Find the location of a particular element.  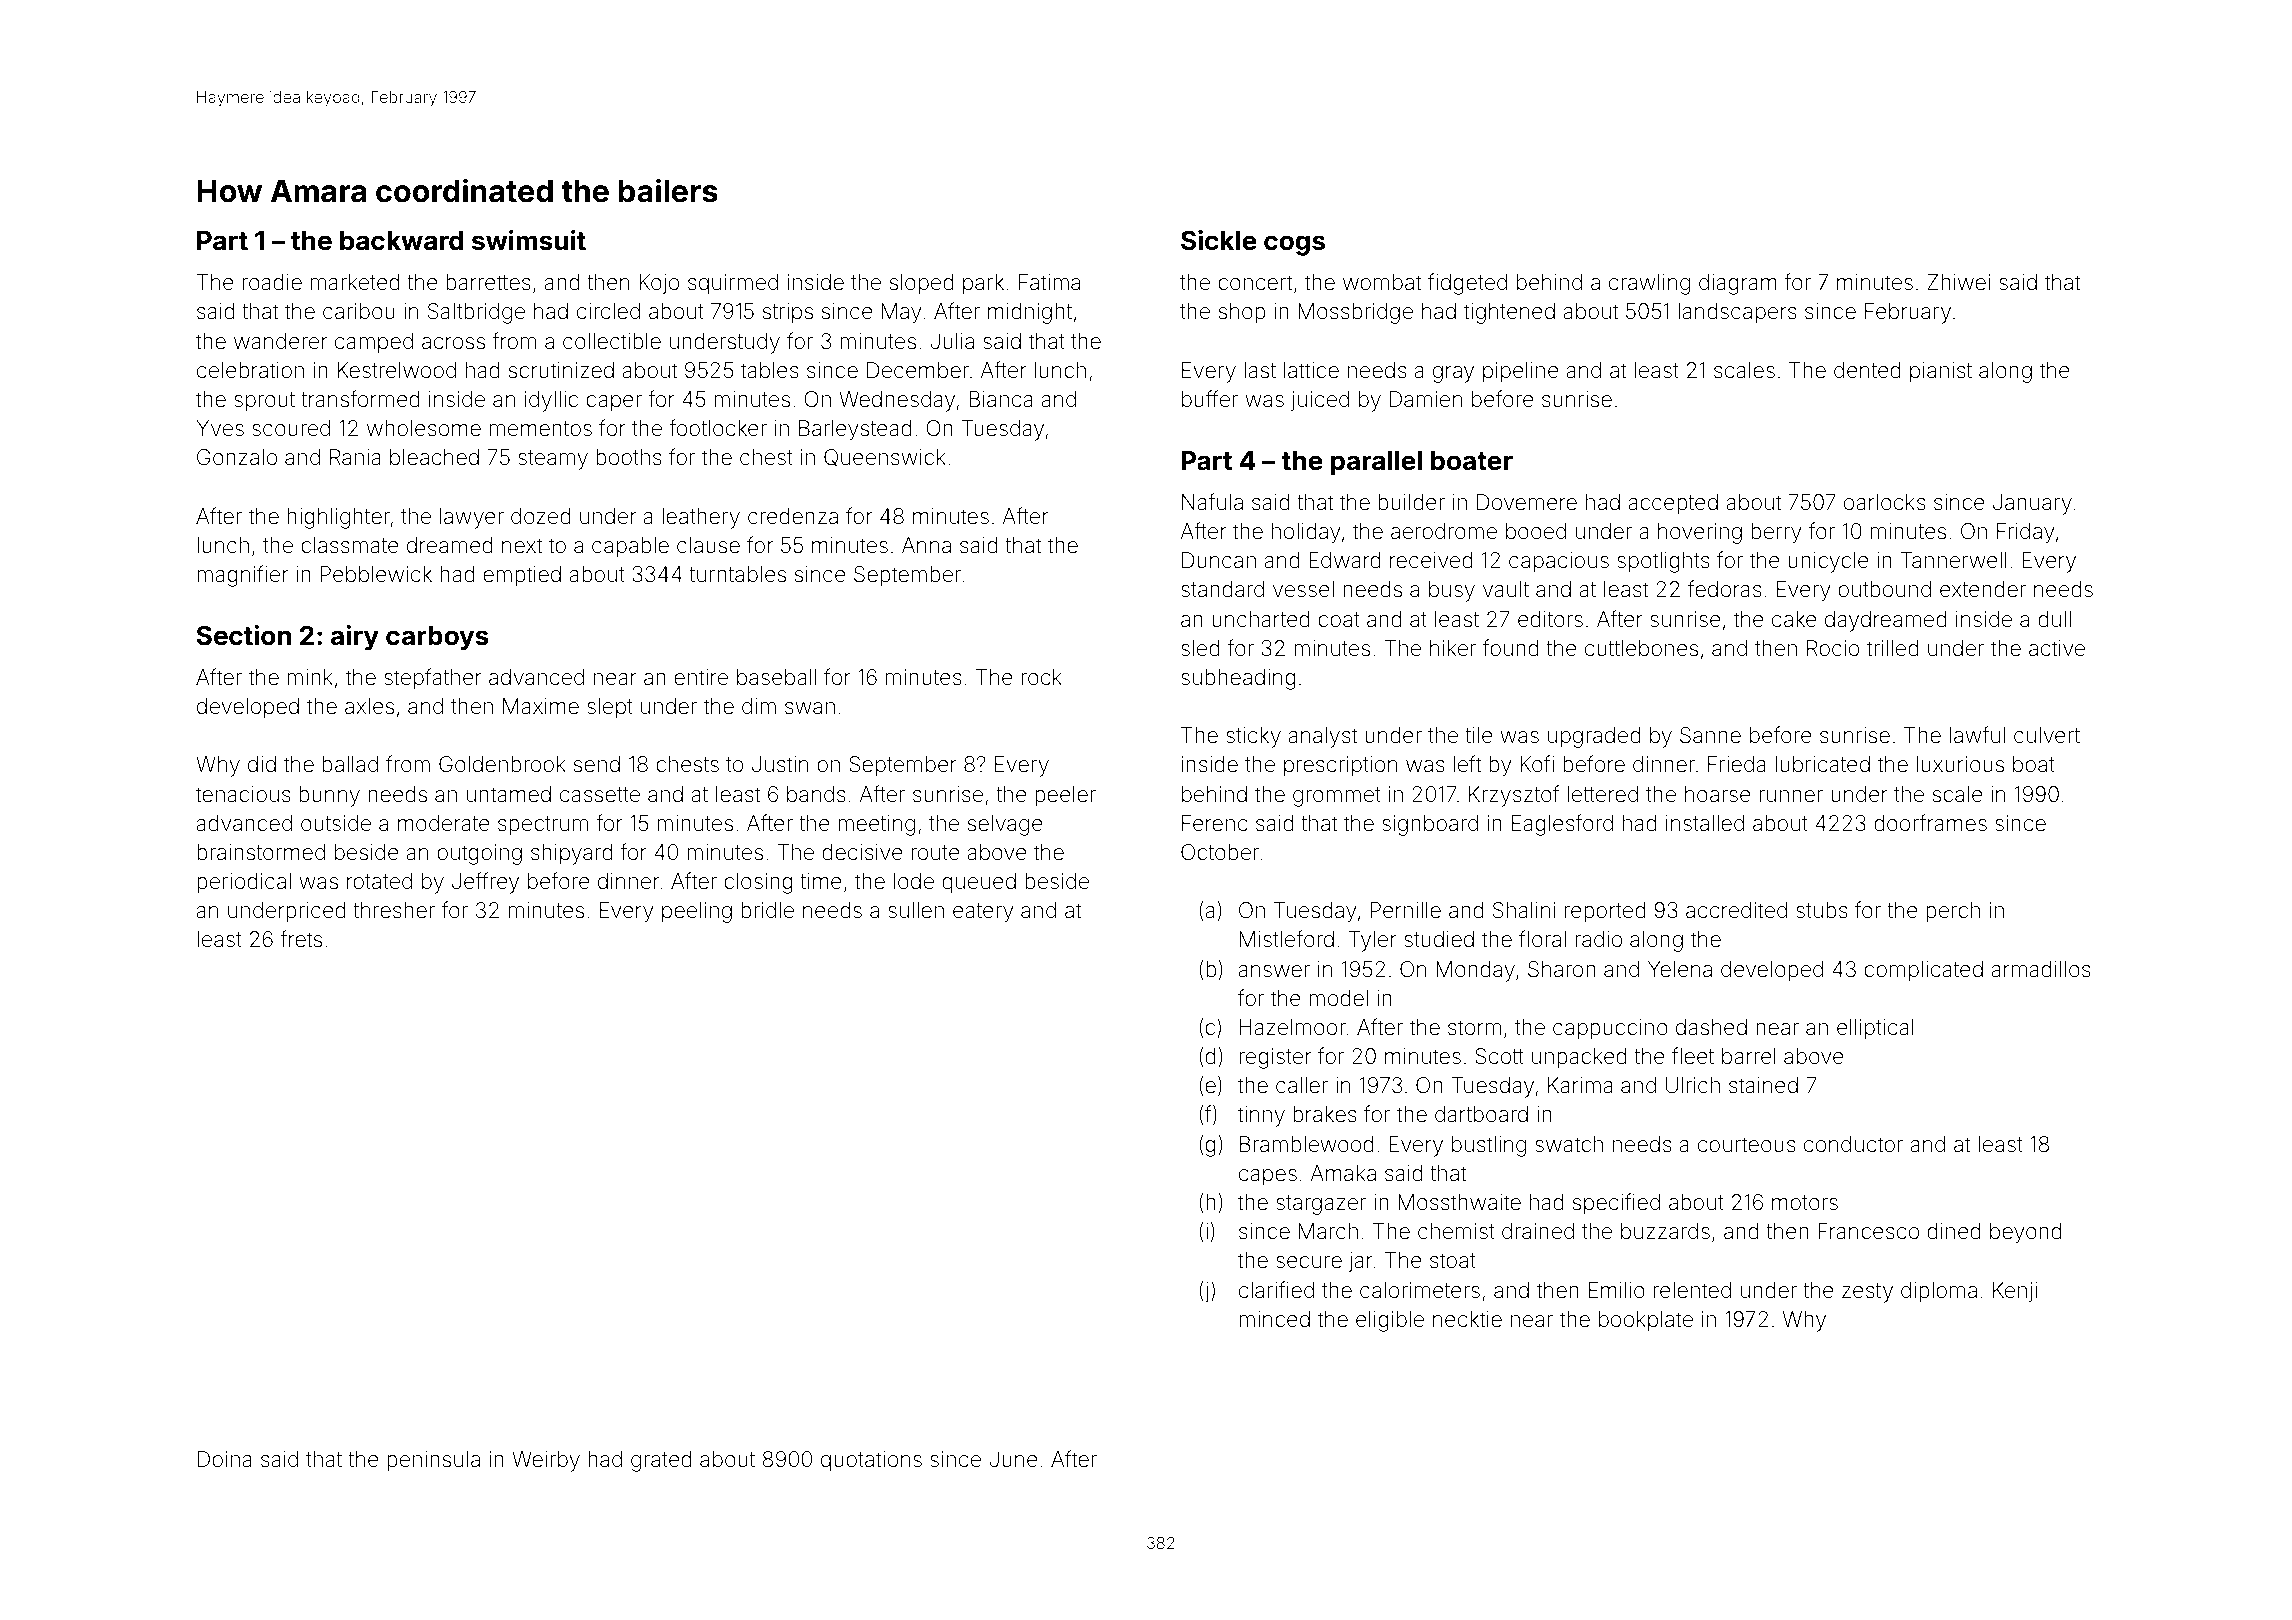

frets is located at coordinates (301, 938).
